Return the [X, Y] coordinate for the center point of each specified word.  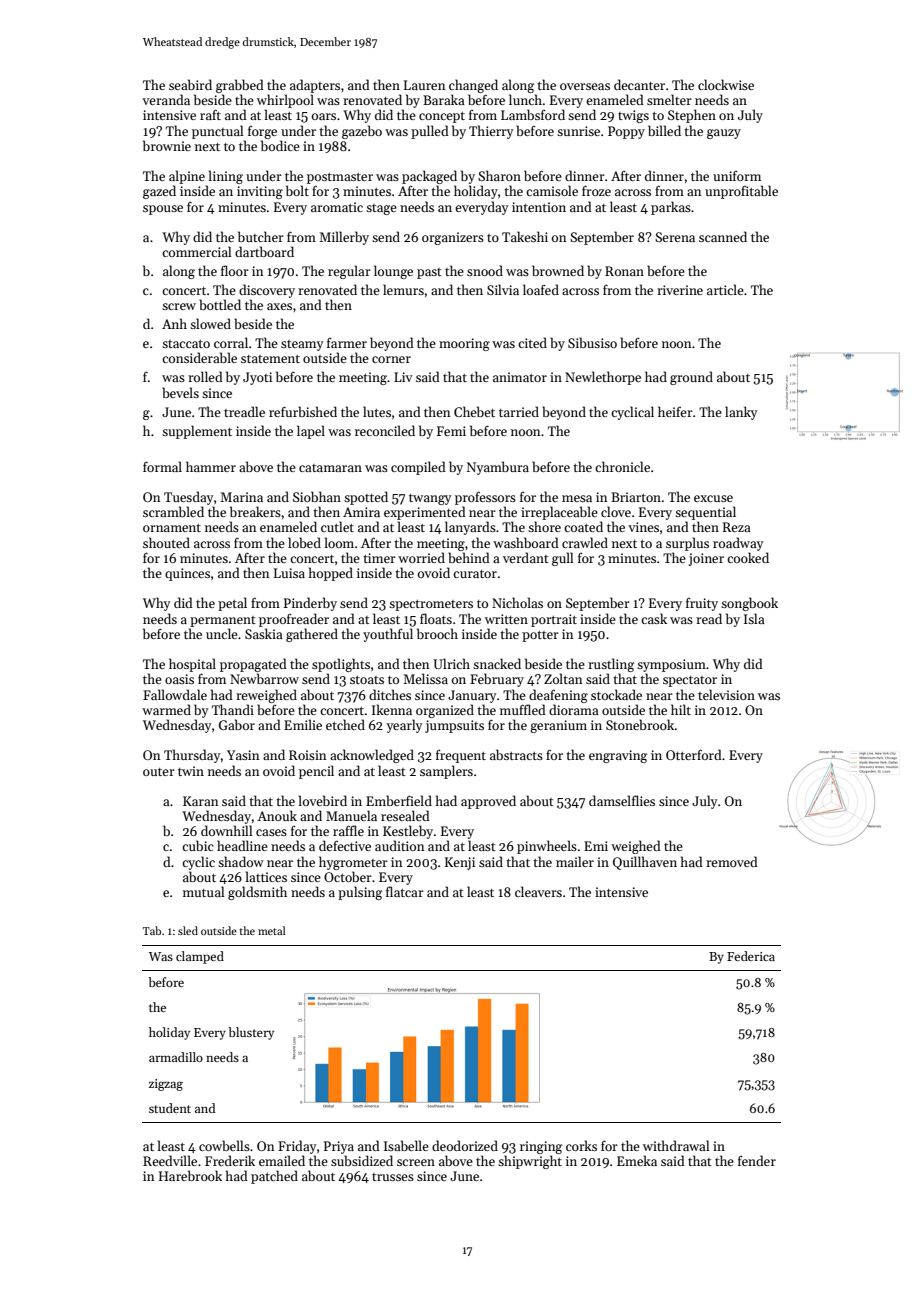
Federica [751, 956]
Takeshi [525, 236]
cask [654, 618]
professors [485, 498]
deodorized [465, 1145]
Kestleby [408, 832]
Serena [675, 237]
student [170, 1108]
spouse [163, 210]
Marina [241, 497]
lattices [266, 876]
